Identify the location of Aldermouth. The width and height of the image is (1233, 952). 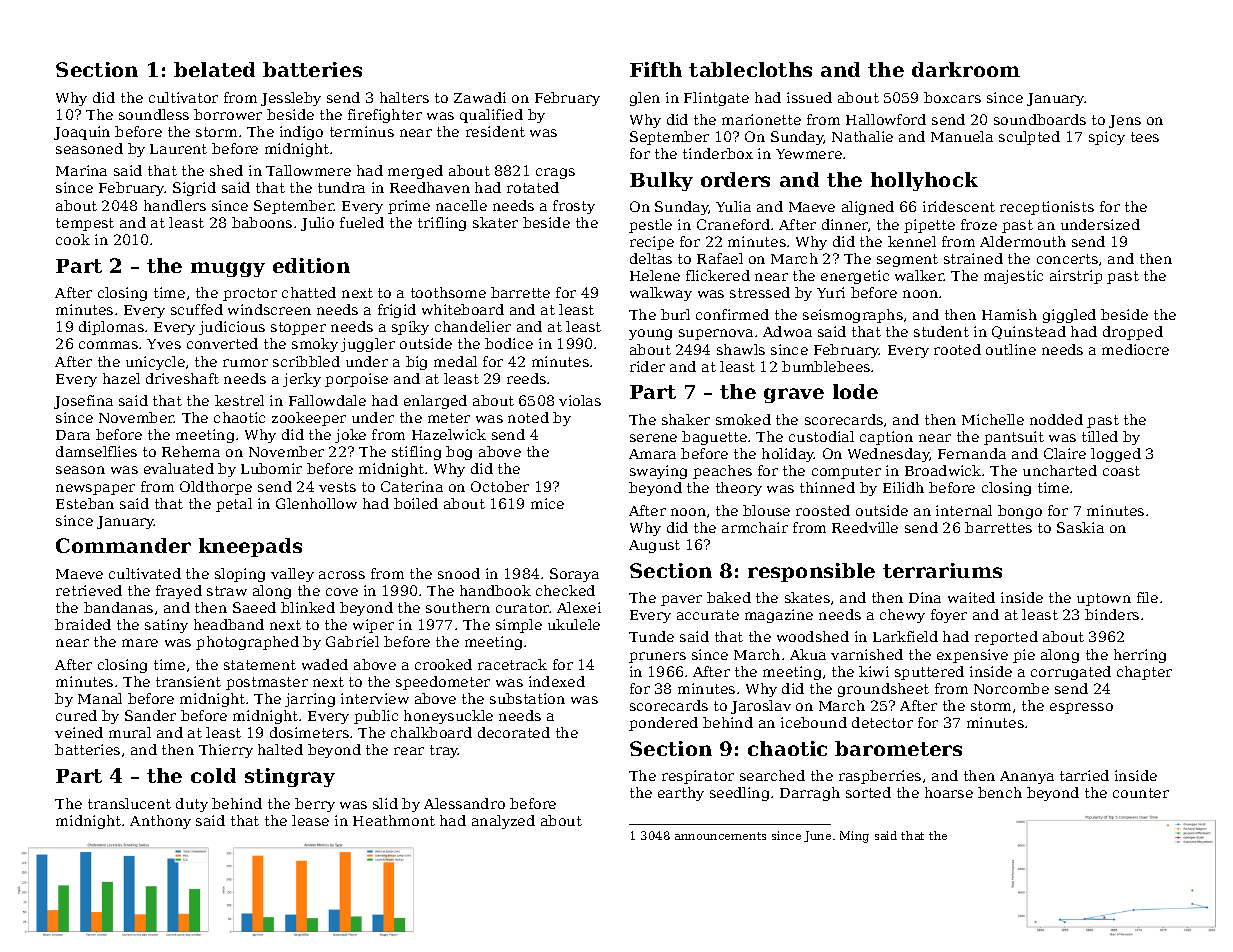
(1023, 241).
